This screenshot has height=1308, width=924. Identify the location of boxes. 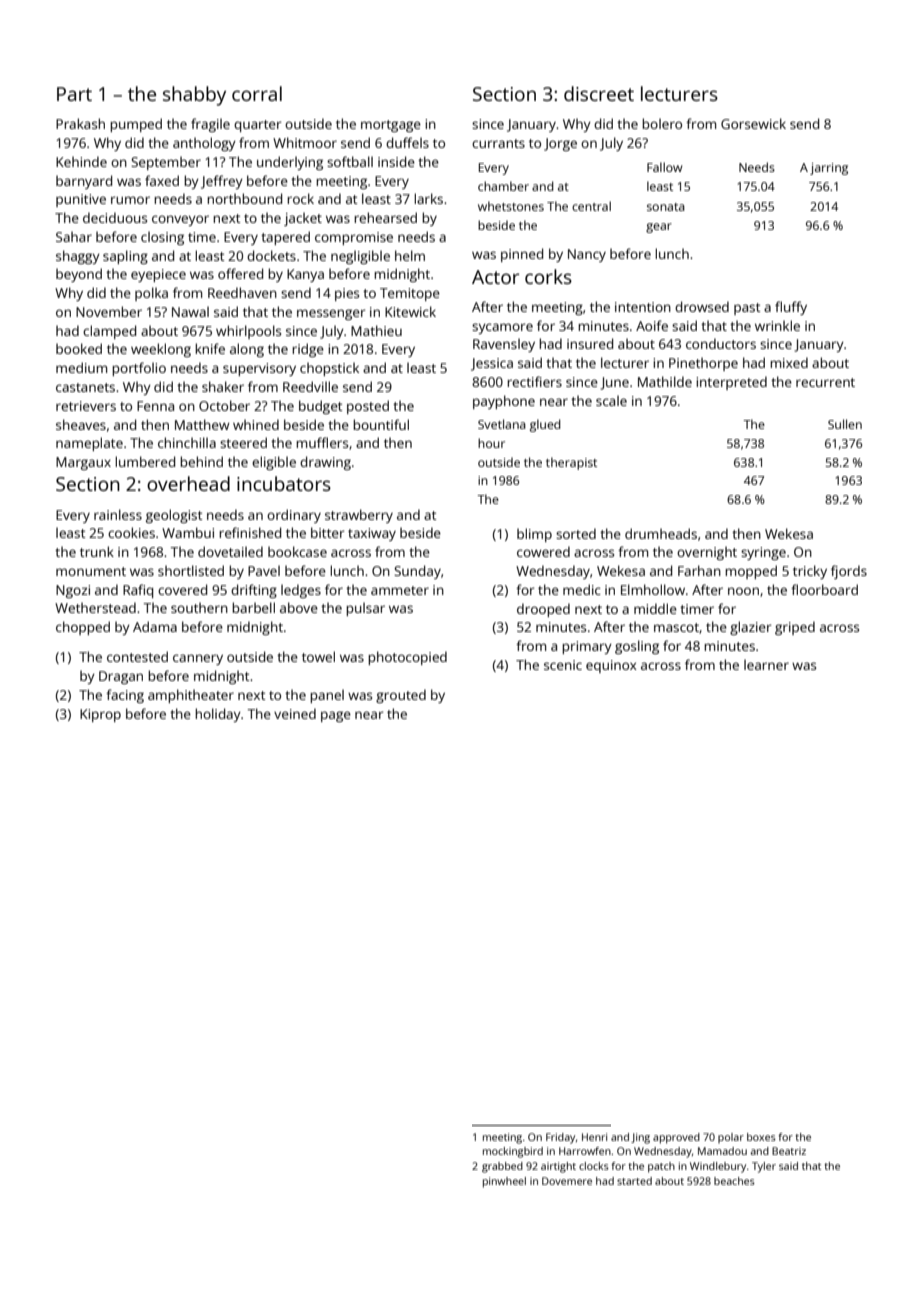
(761, 1137).
